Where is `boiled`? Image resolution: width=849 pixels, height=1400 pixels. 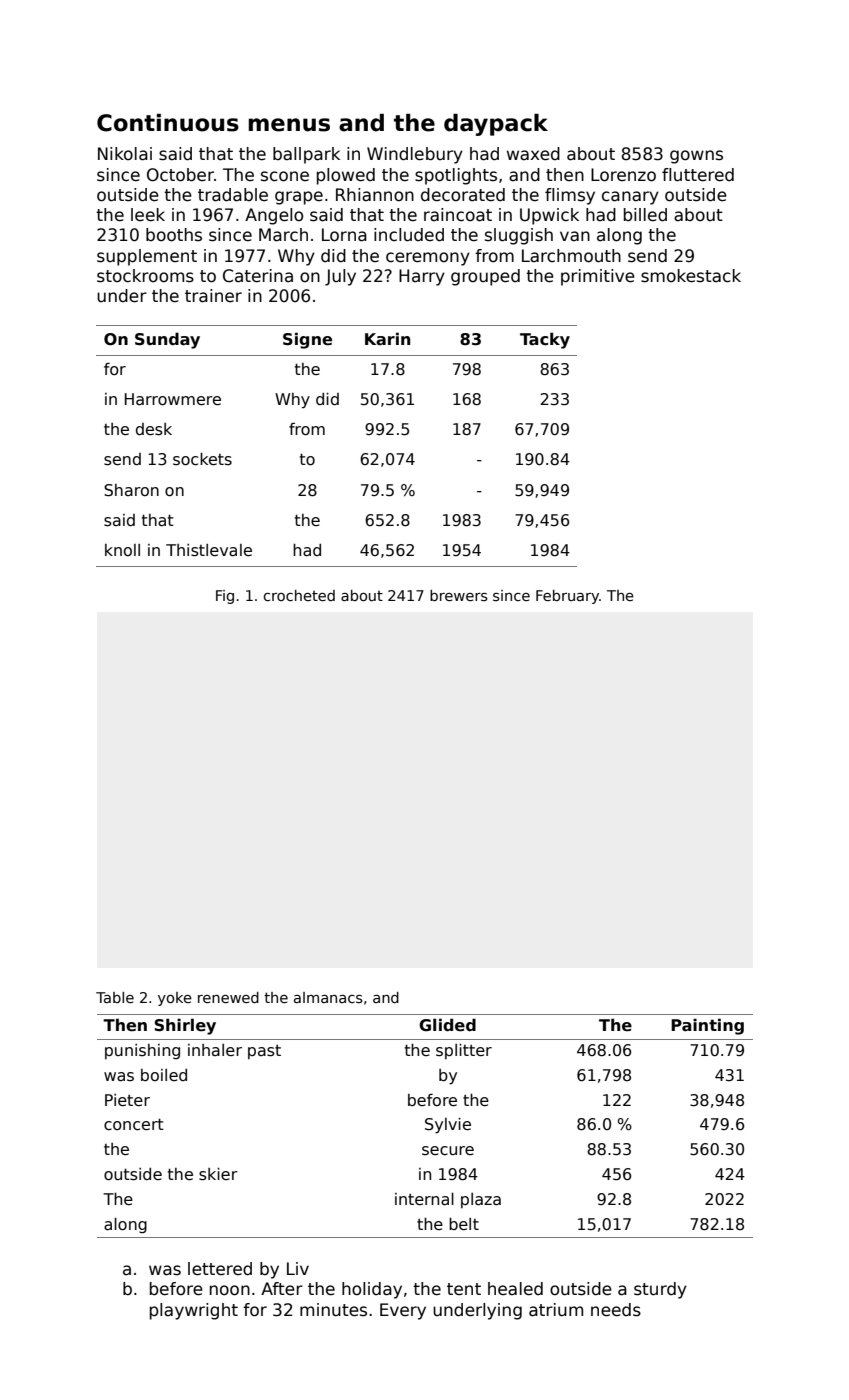
boiled is located at coordinates (164, 1075).
